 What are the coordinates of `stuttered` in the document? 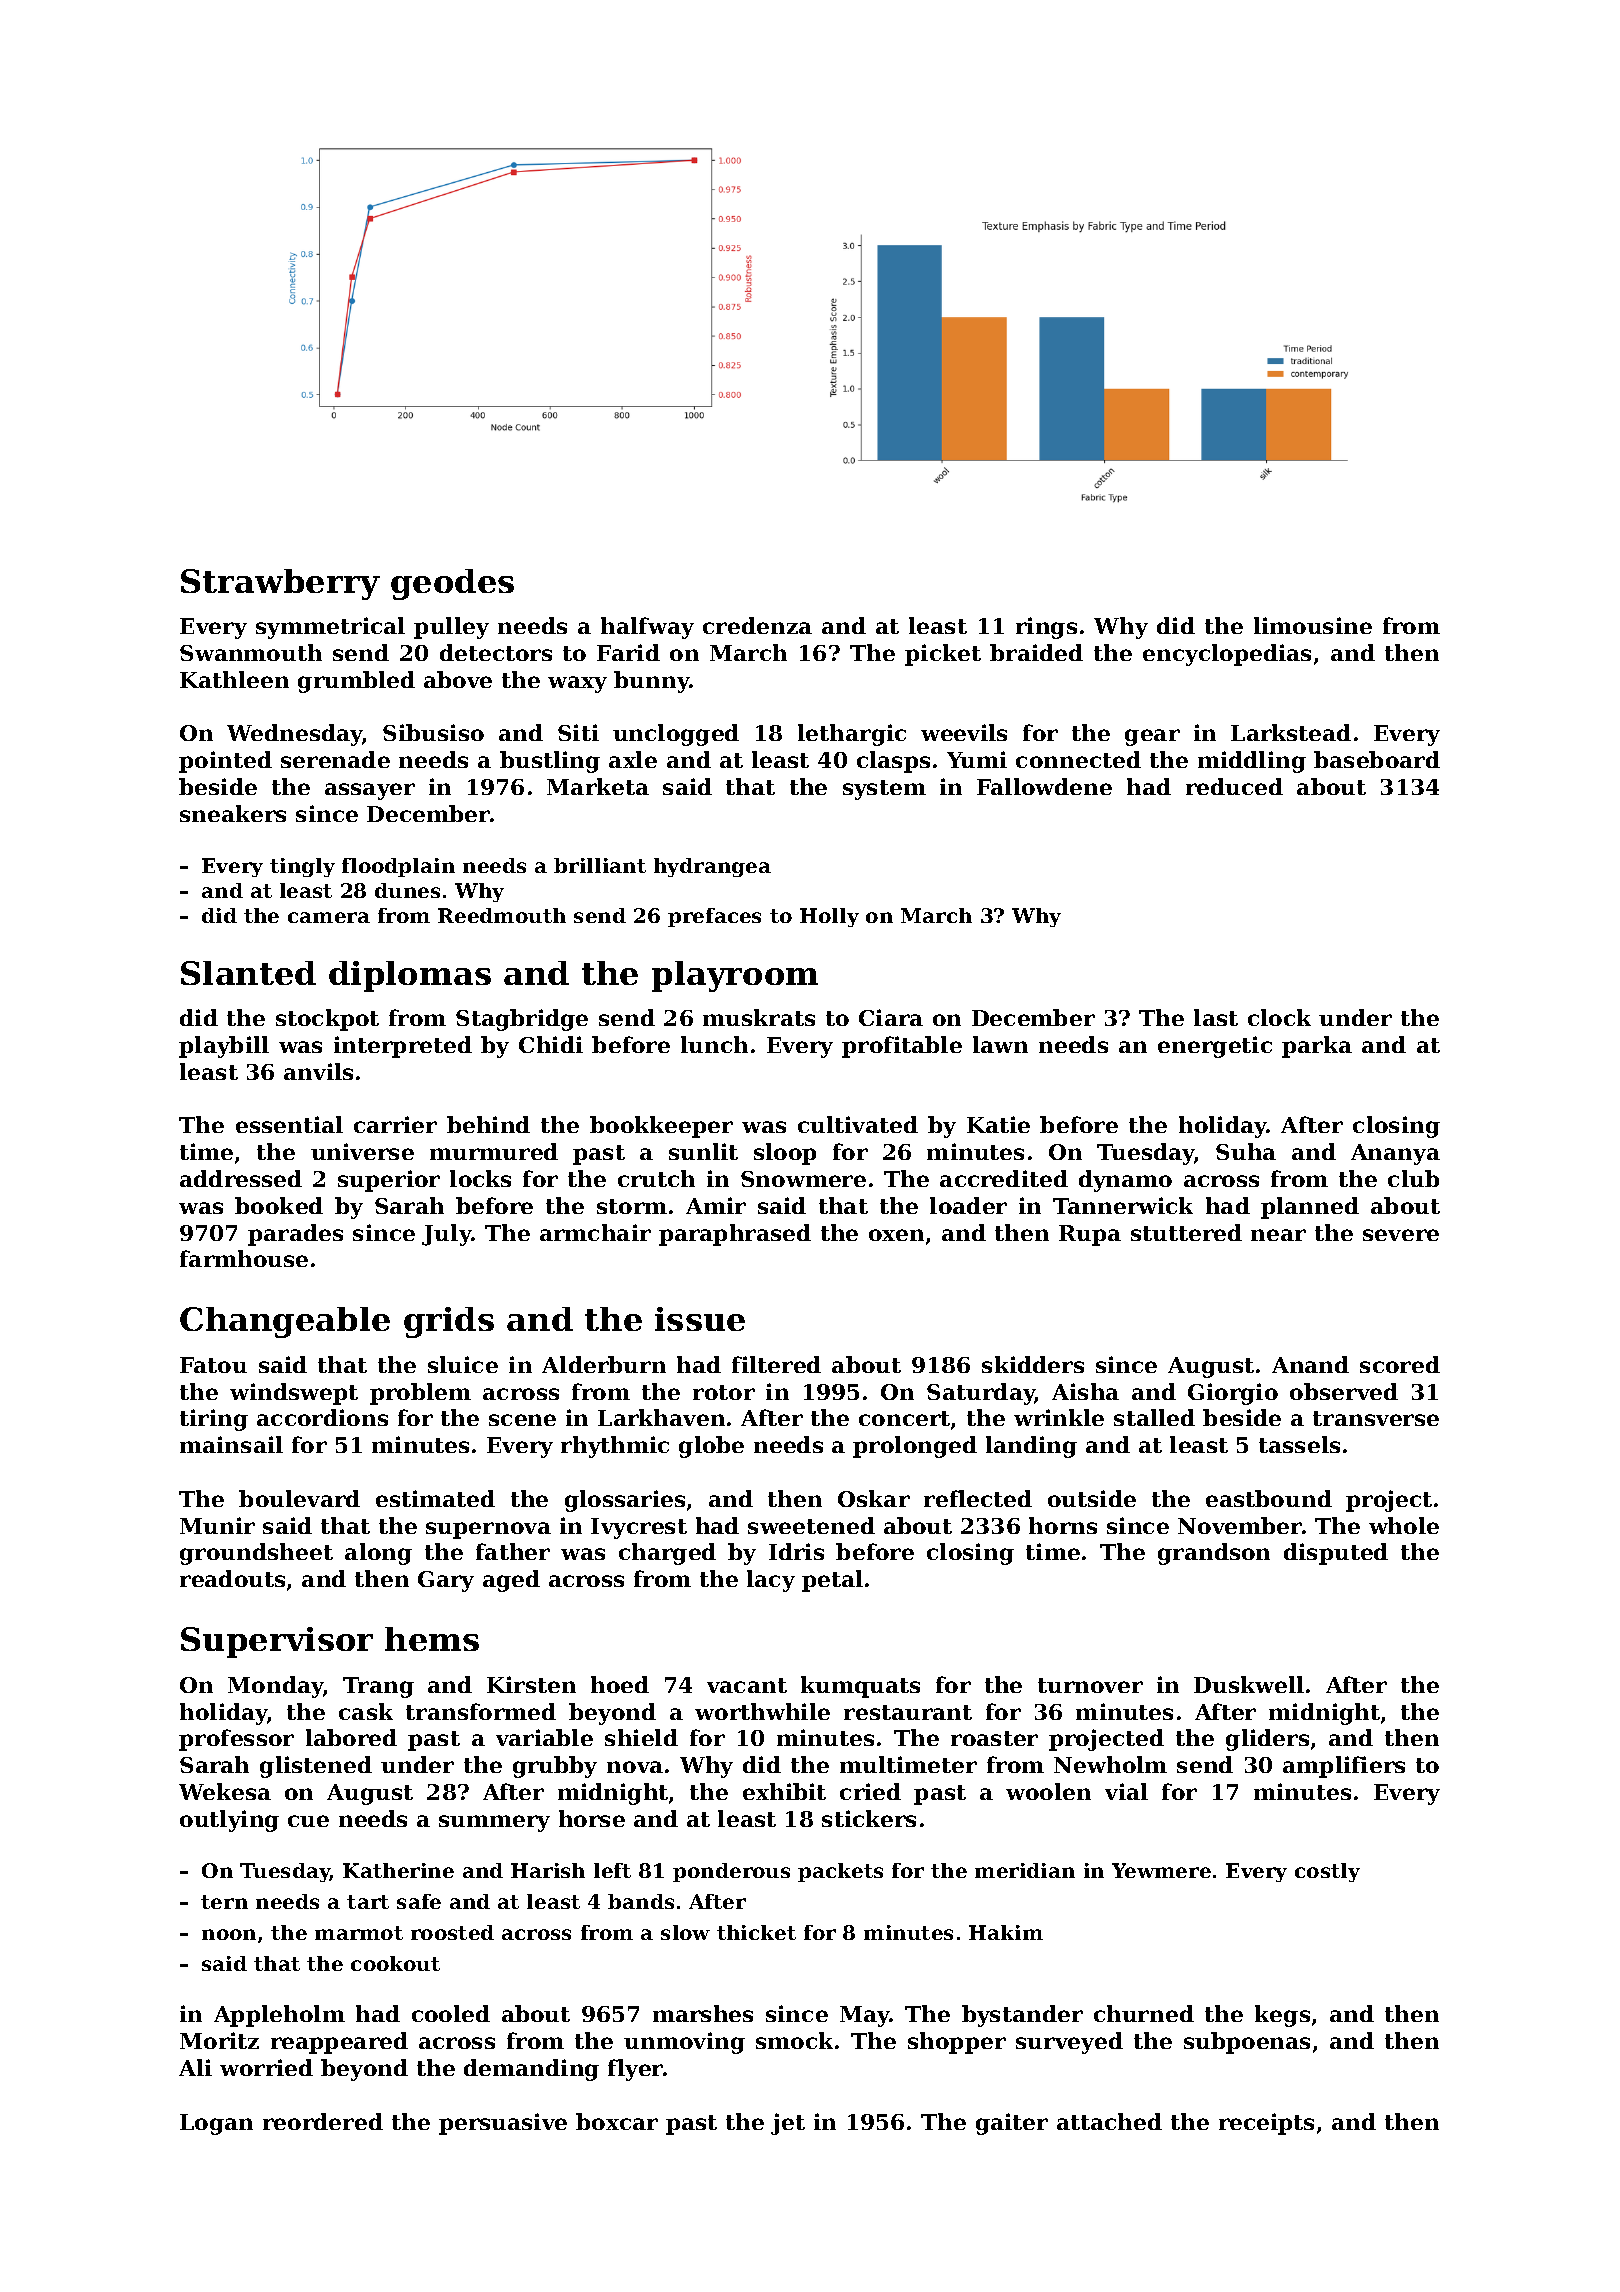 It's located at (1186, 1232).
